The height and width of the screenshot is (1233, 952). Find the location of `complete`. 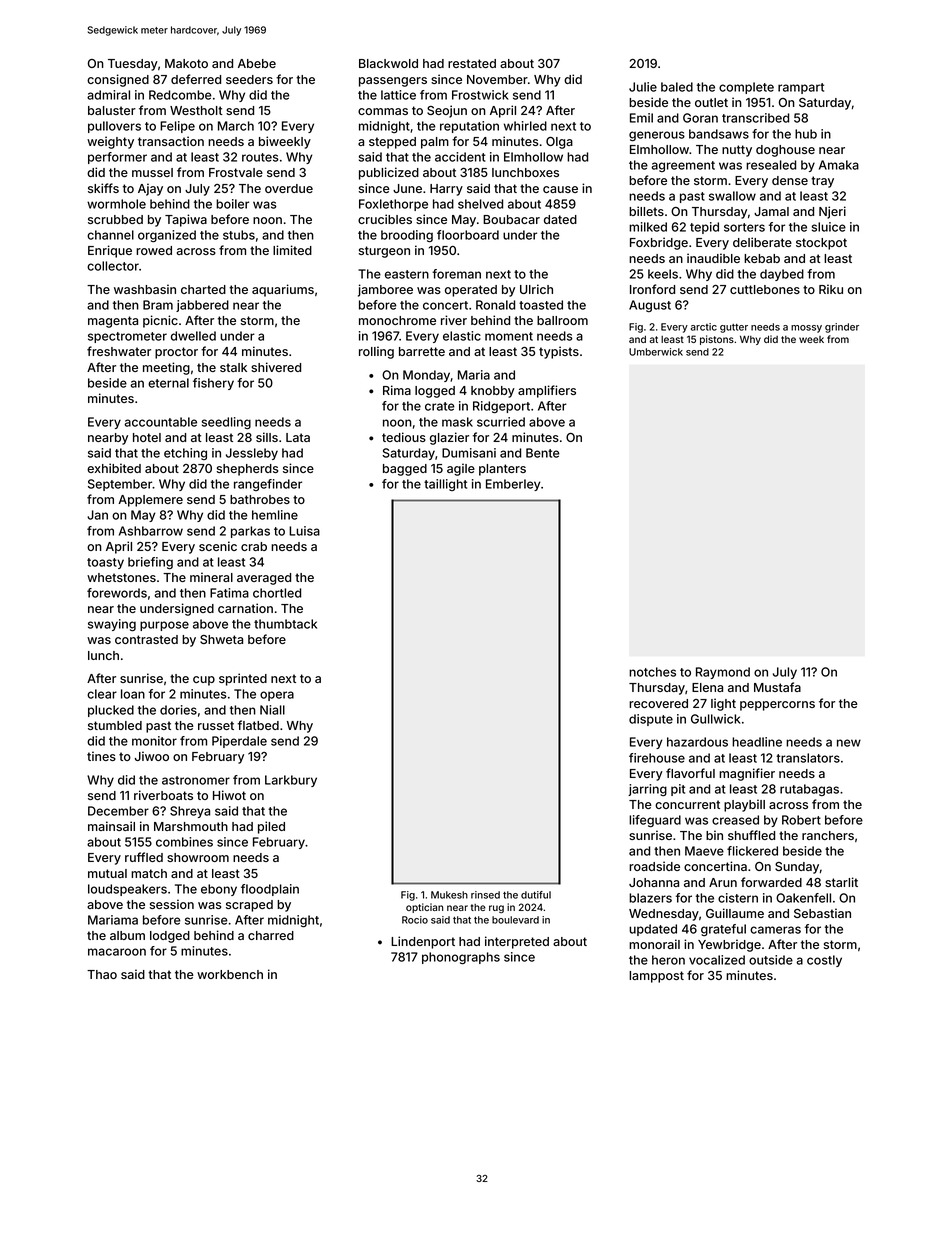

complete is located at coordinates (746, 88).
